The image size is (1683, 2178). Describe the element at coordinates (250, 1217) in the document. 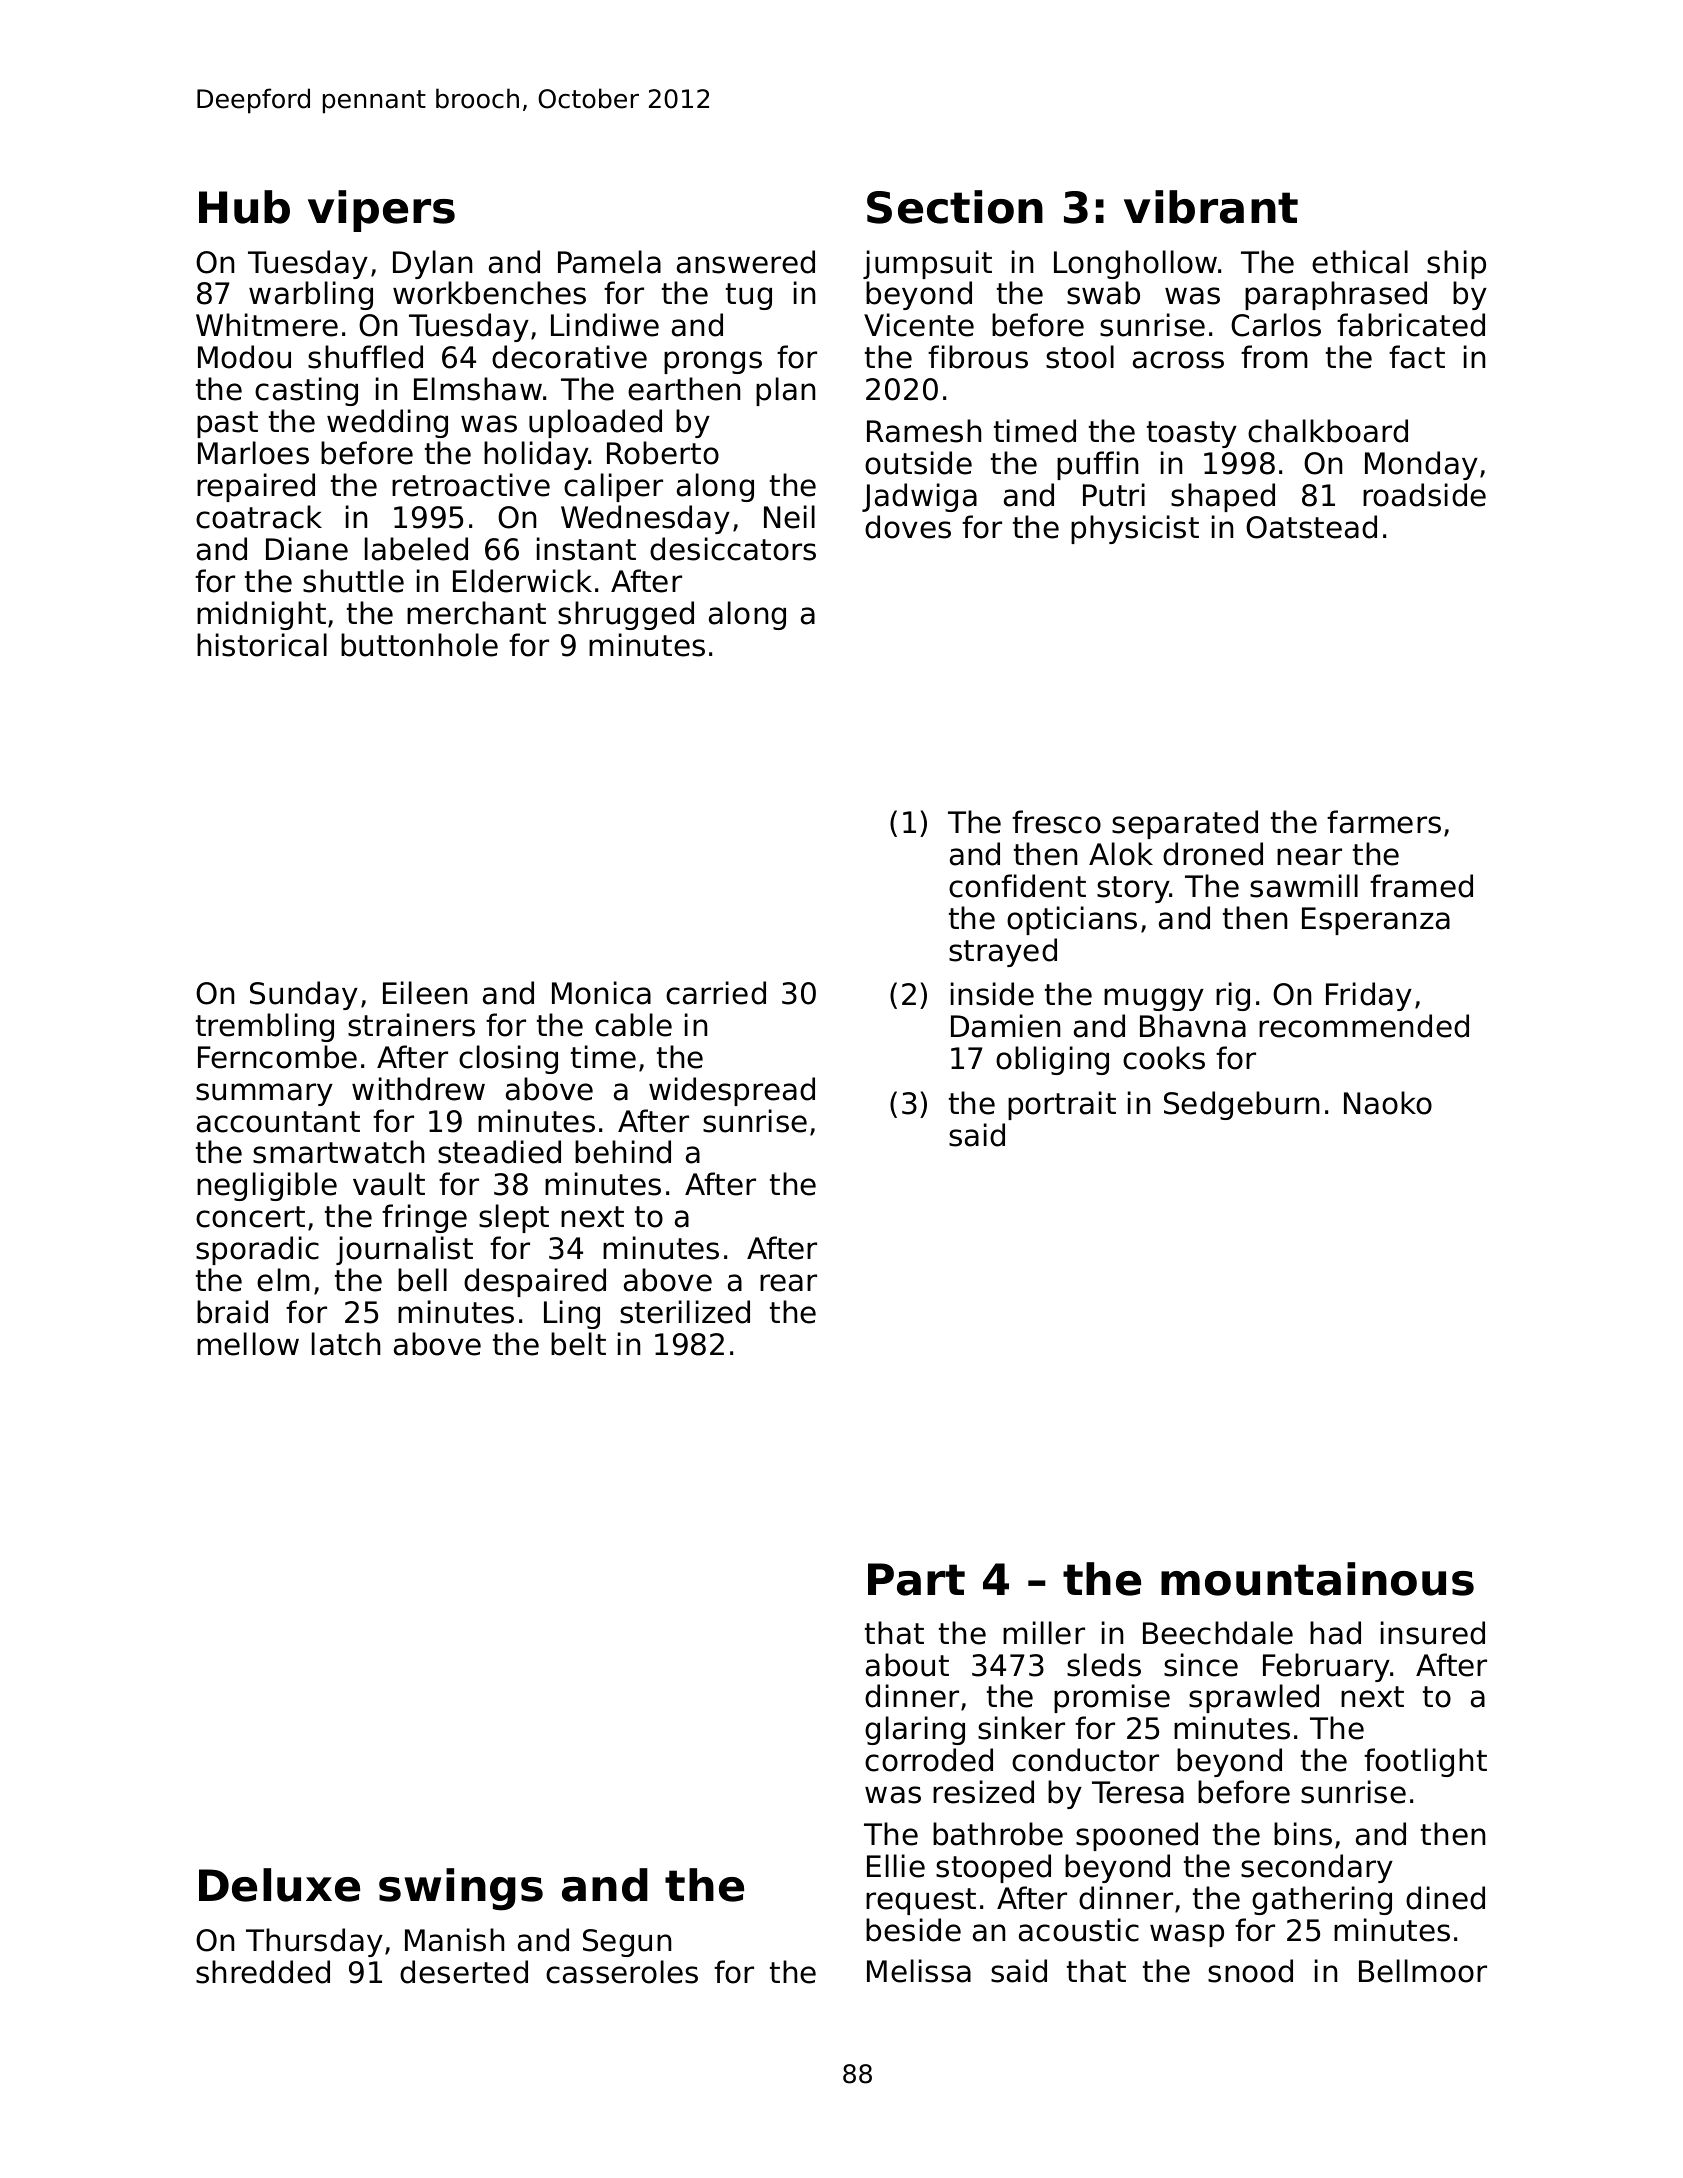

I see `concert` at that location.
